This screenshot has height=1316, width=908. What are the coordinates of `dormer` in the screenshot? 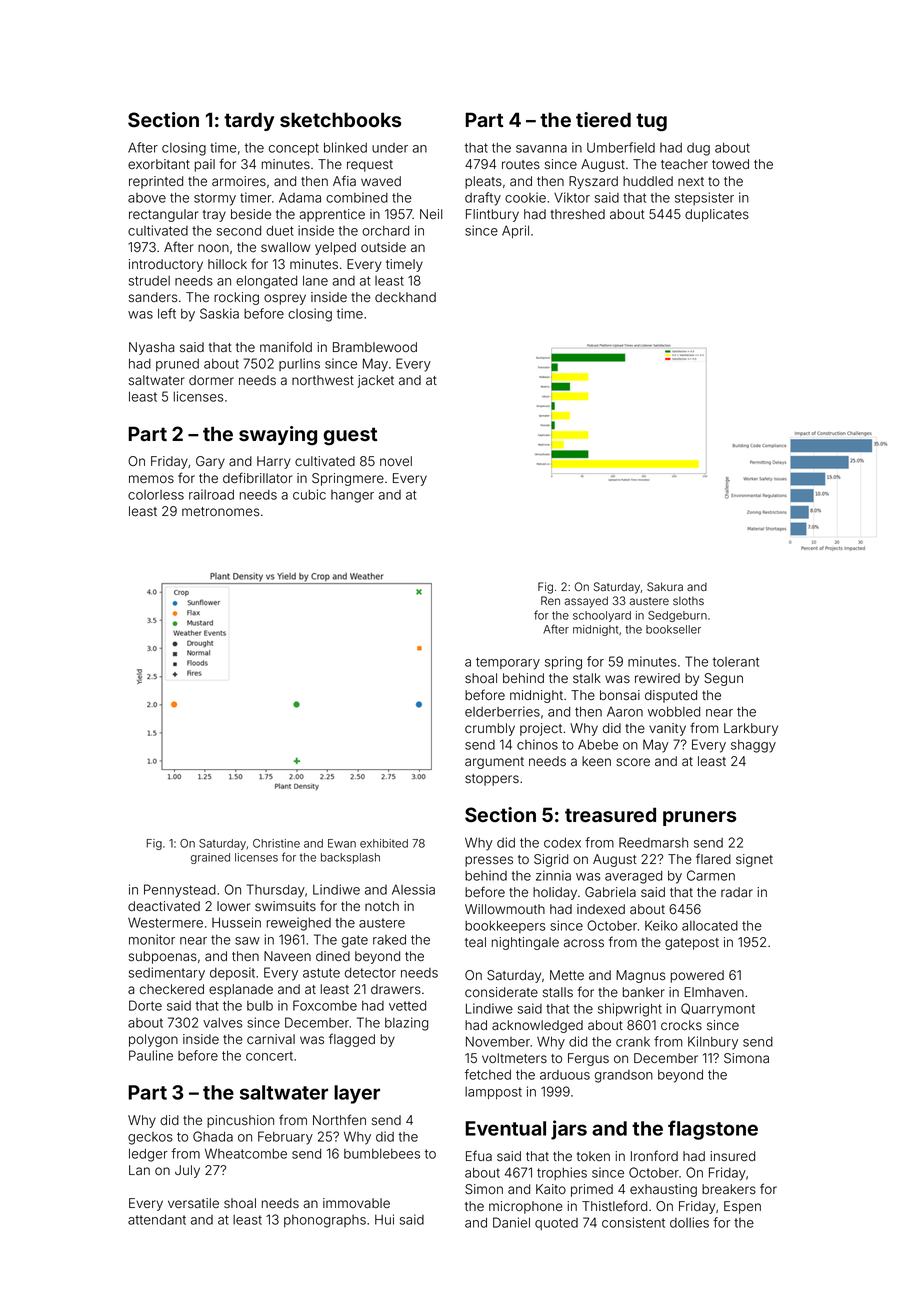 It's located at (211, 380).
